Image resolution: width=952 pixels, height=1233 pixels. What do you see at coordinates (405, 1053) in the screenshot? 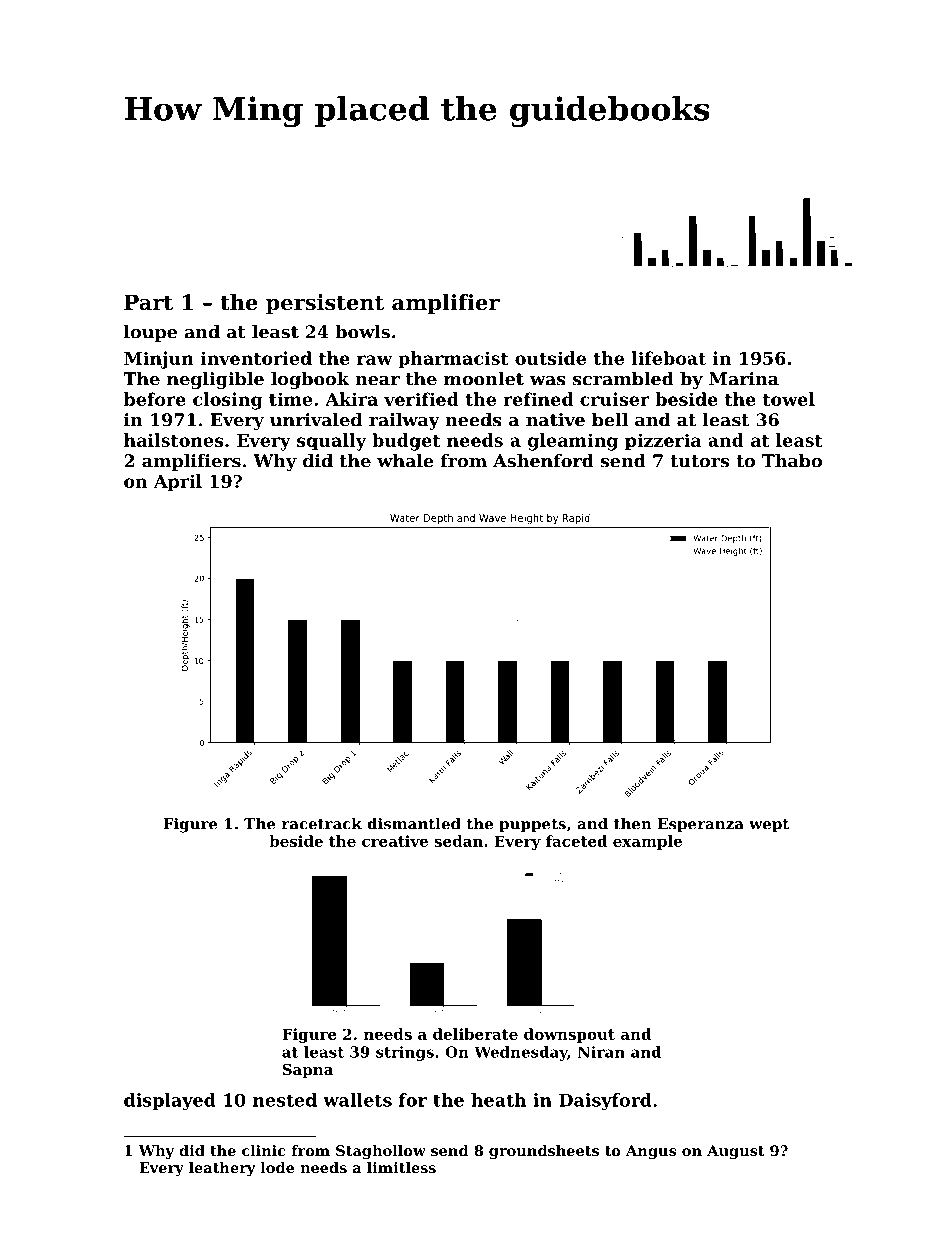
I see `strings` at bounding box center [405, 1053].
